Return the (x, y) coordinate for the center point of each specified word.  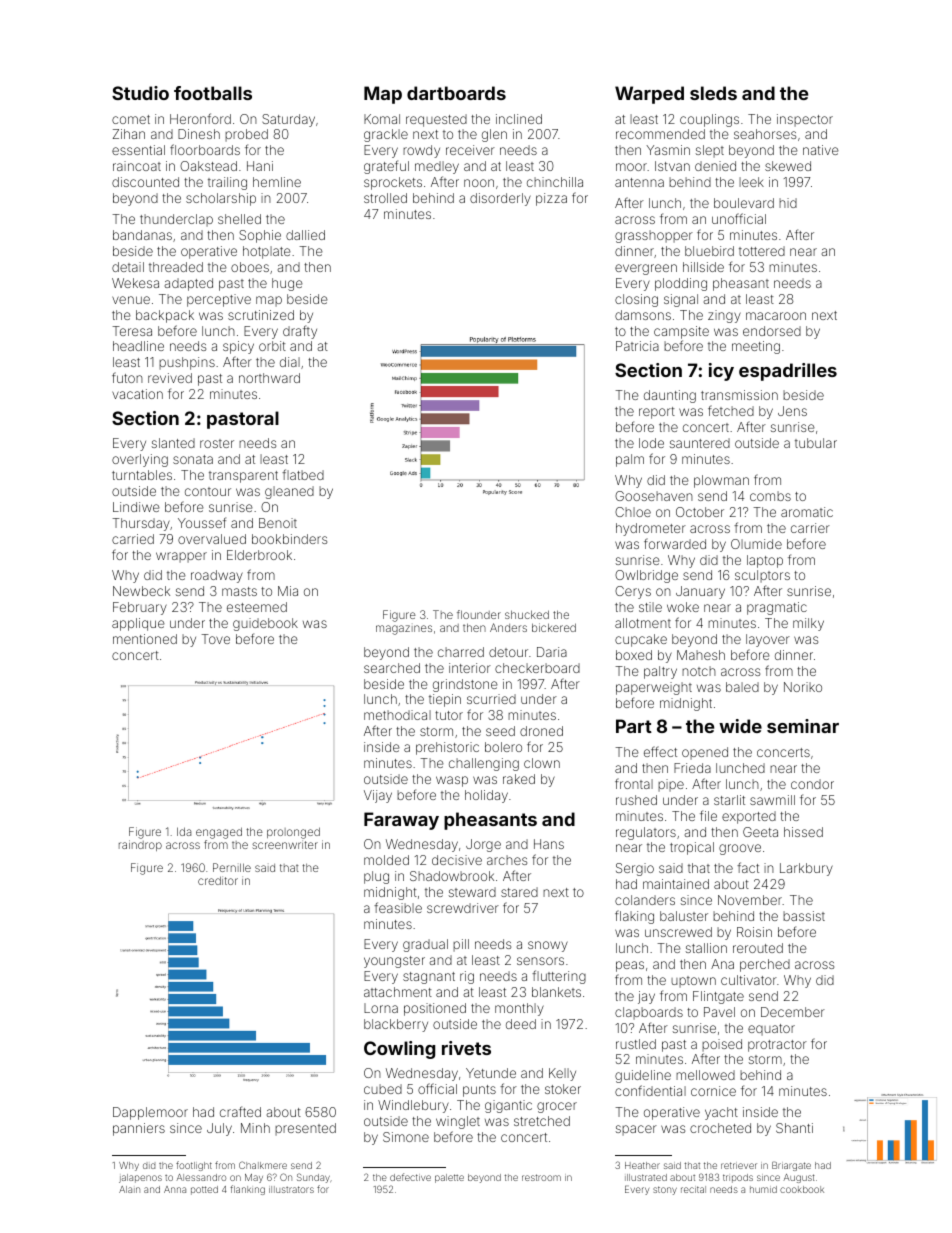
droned (541, 731)
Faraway (401, 821)
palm (630, 460)
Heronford (200, 118)
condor (812, 784)
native (821, 150)
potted (204, 1190)
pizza (551, 199)
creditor (218, 880)
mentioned (145, 639)
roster (217, 443)
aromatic (807, 512)
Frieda (692, 768)
